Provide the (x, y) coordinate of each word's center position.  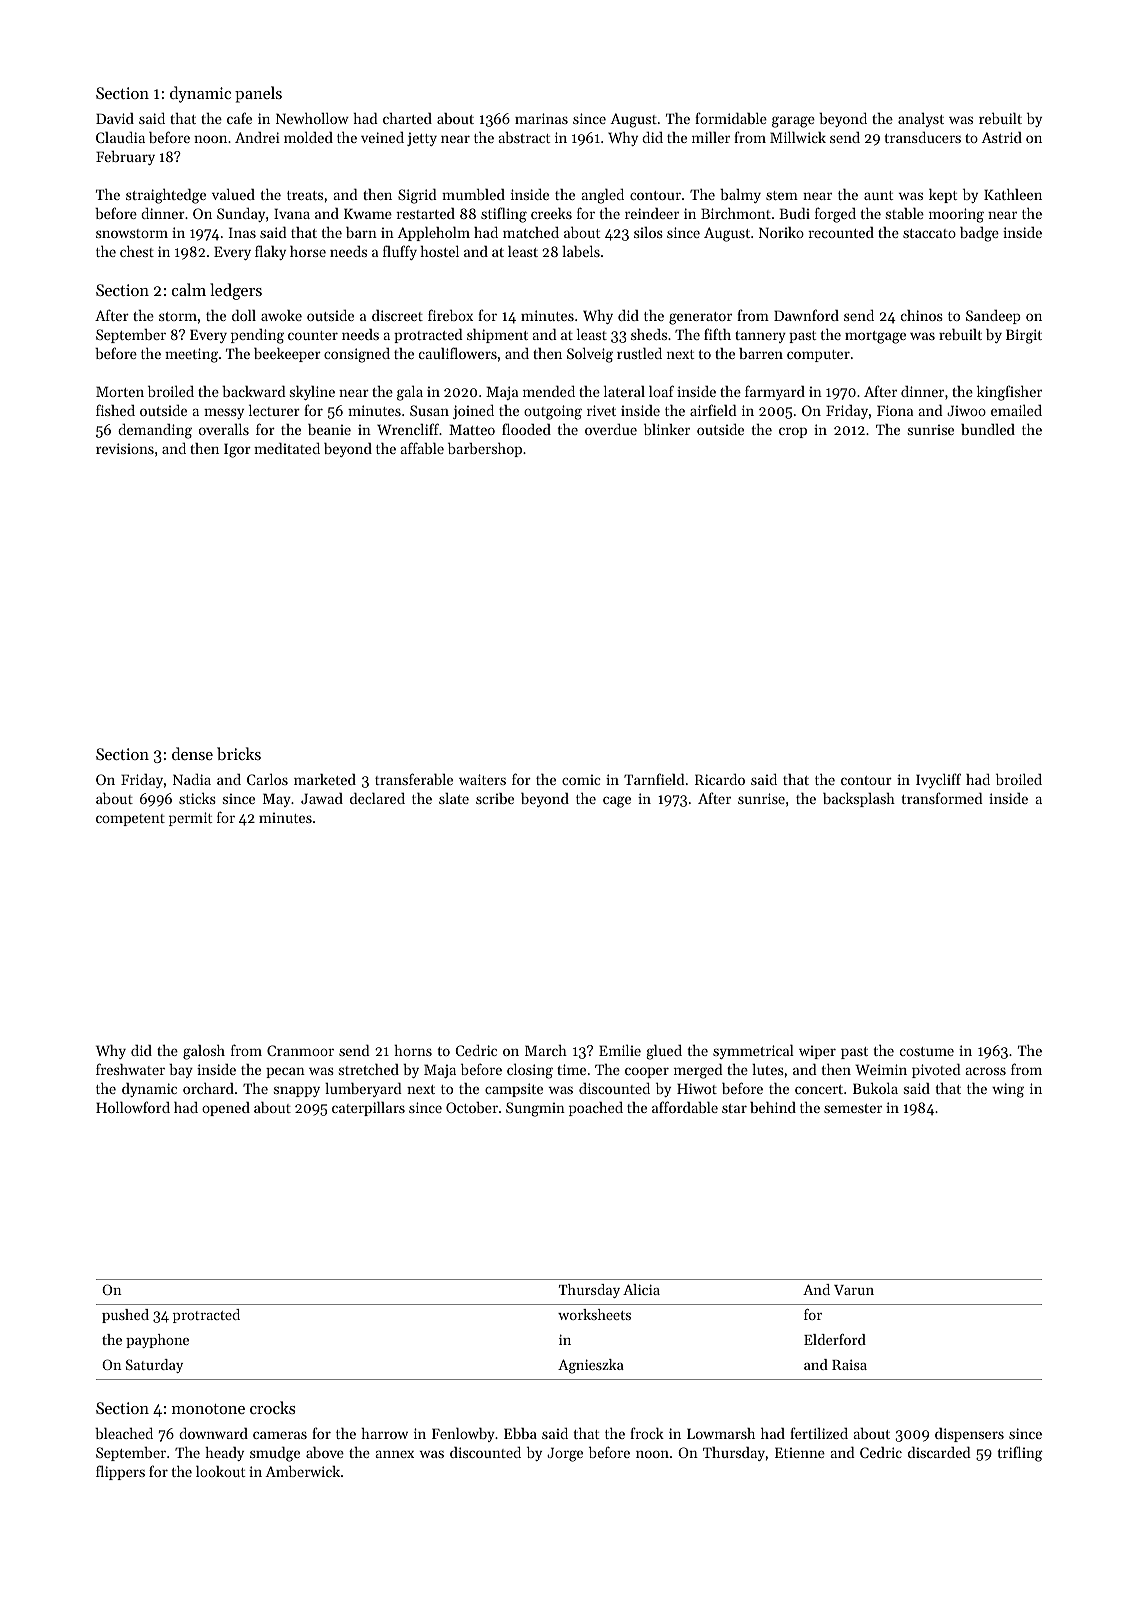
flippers (120, 1472)
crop (793, 432)
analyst (921, 120)
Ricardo (720, 779)
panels (258, 94)
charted (407, 118)
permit (190, 819)
